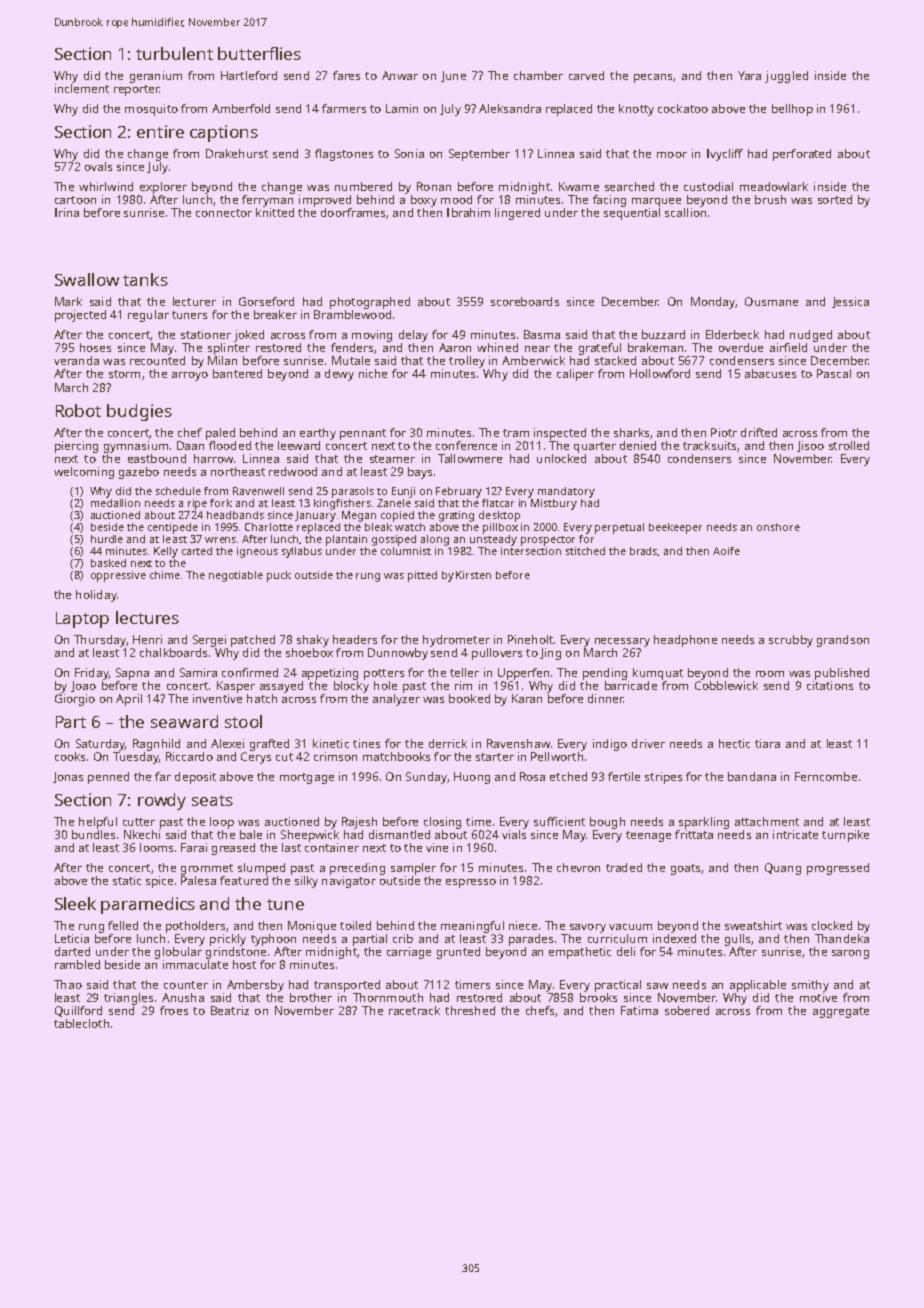 Image resolution: width=924 pixels, height=1308 pixels. I want to click on scrubby, so click(791, 641).
